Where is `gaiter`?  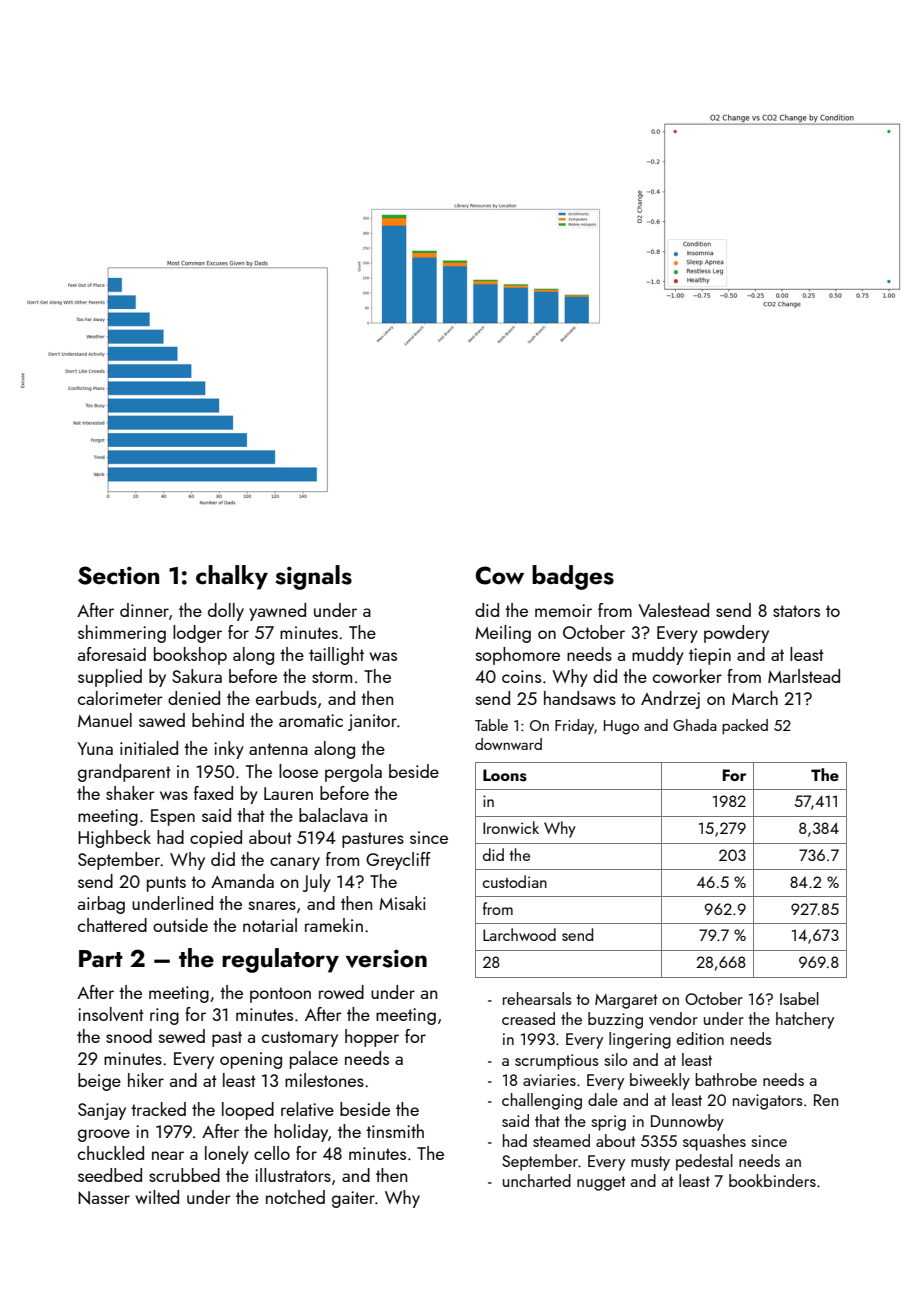
gaiter is located at coordinates (353, 1199).
